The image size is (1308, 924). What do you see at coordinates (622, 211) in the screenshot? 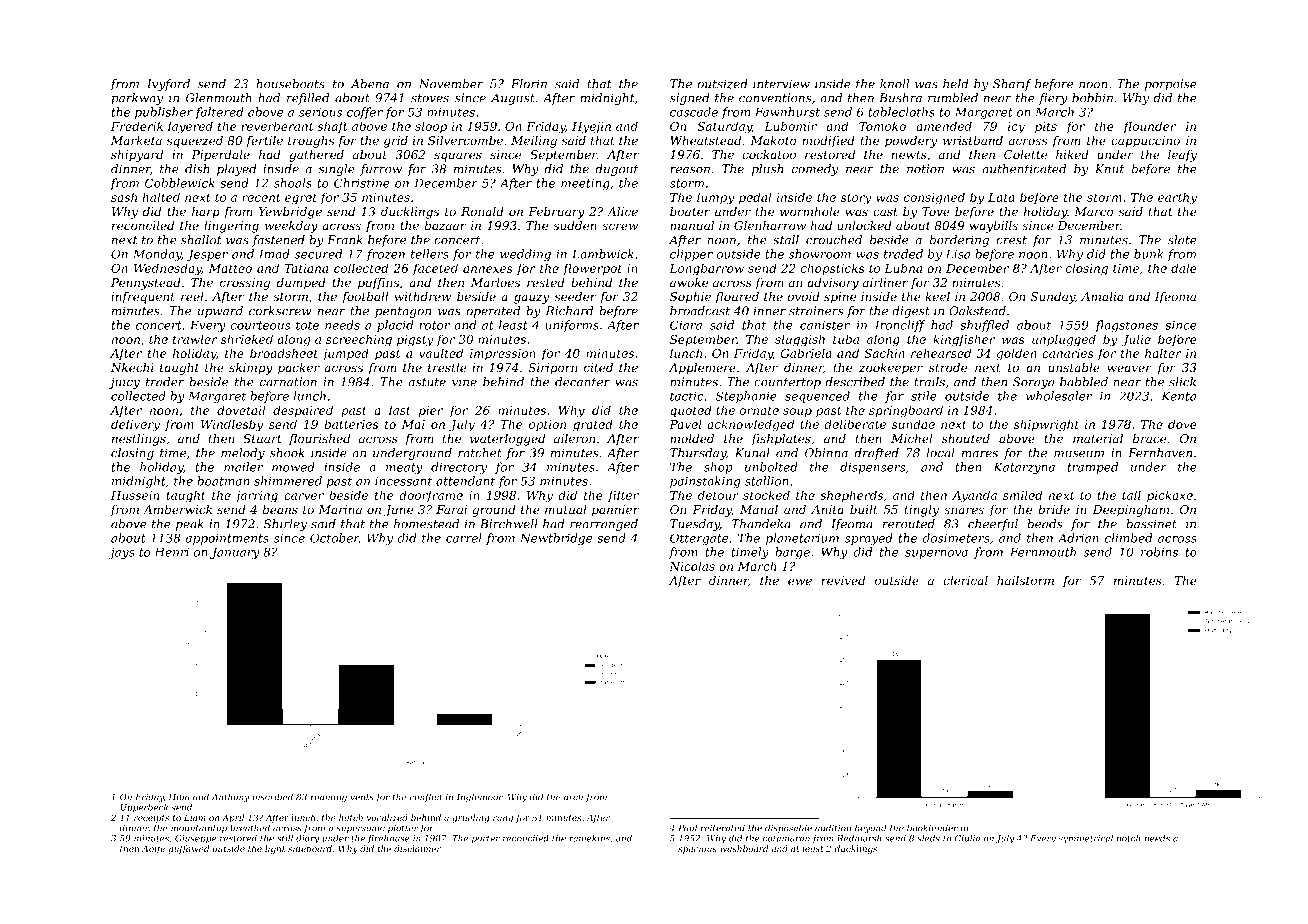
I see `Alice` at bounding box center [622, 211].
